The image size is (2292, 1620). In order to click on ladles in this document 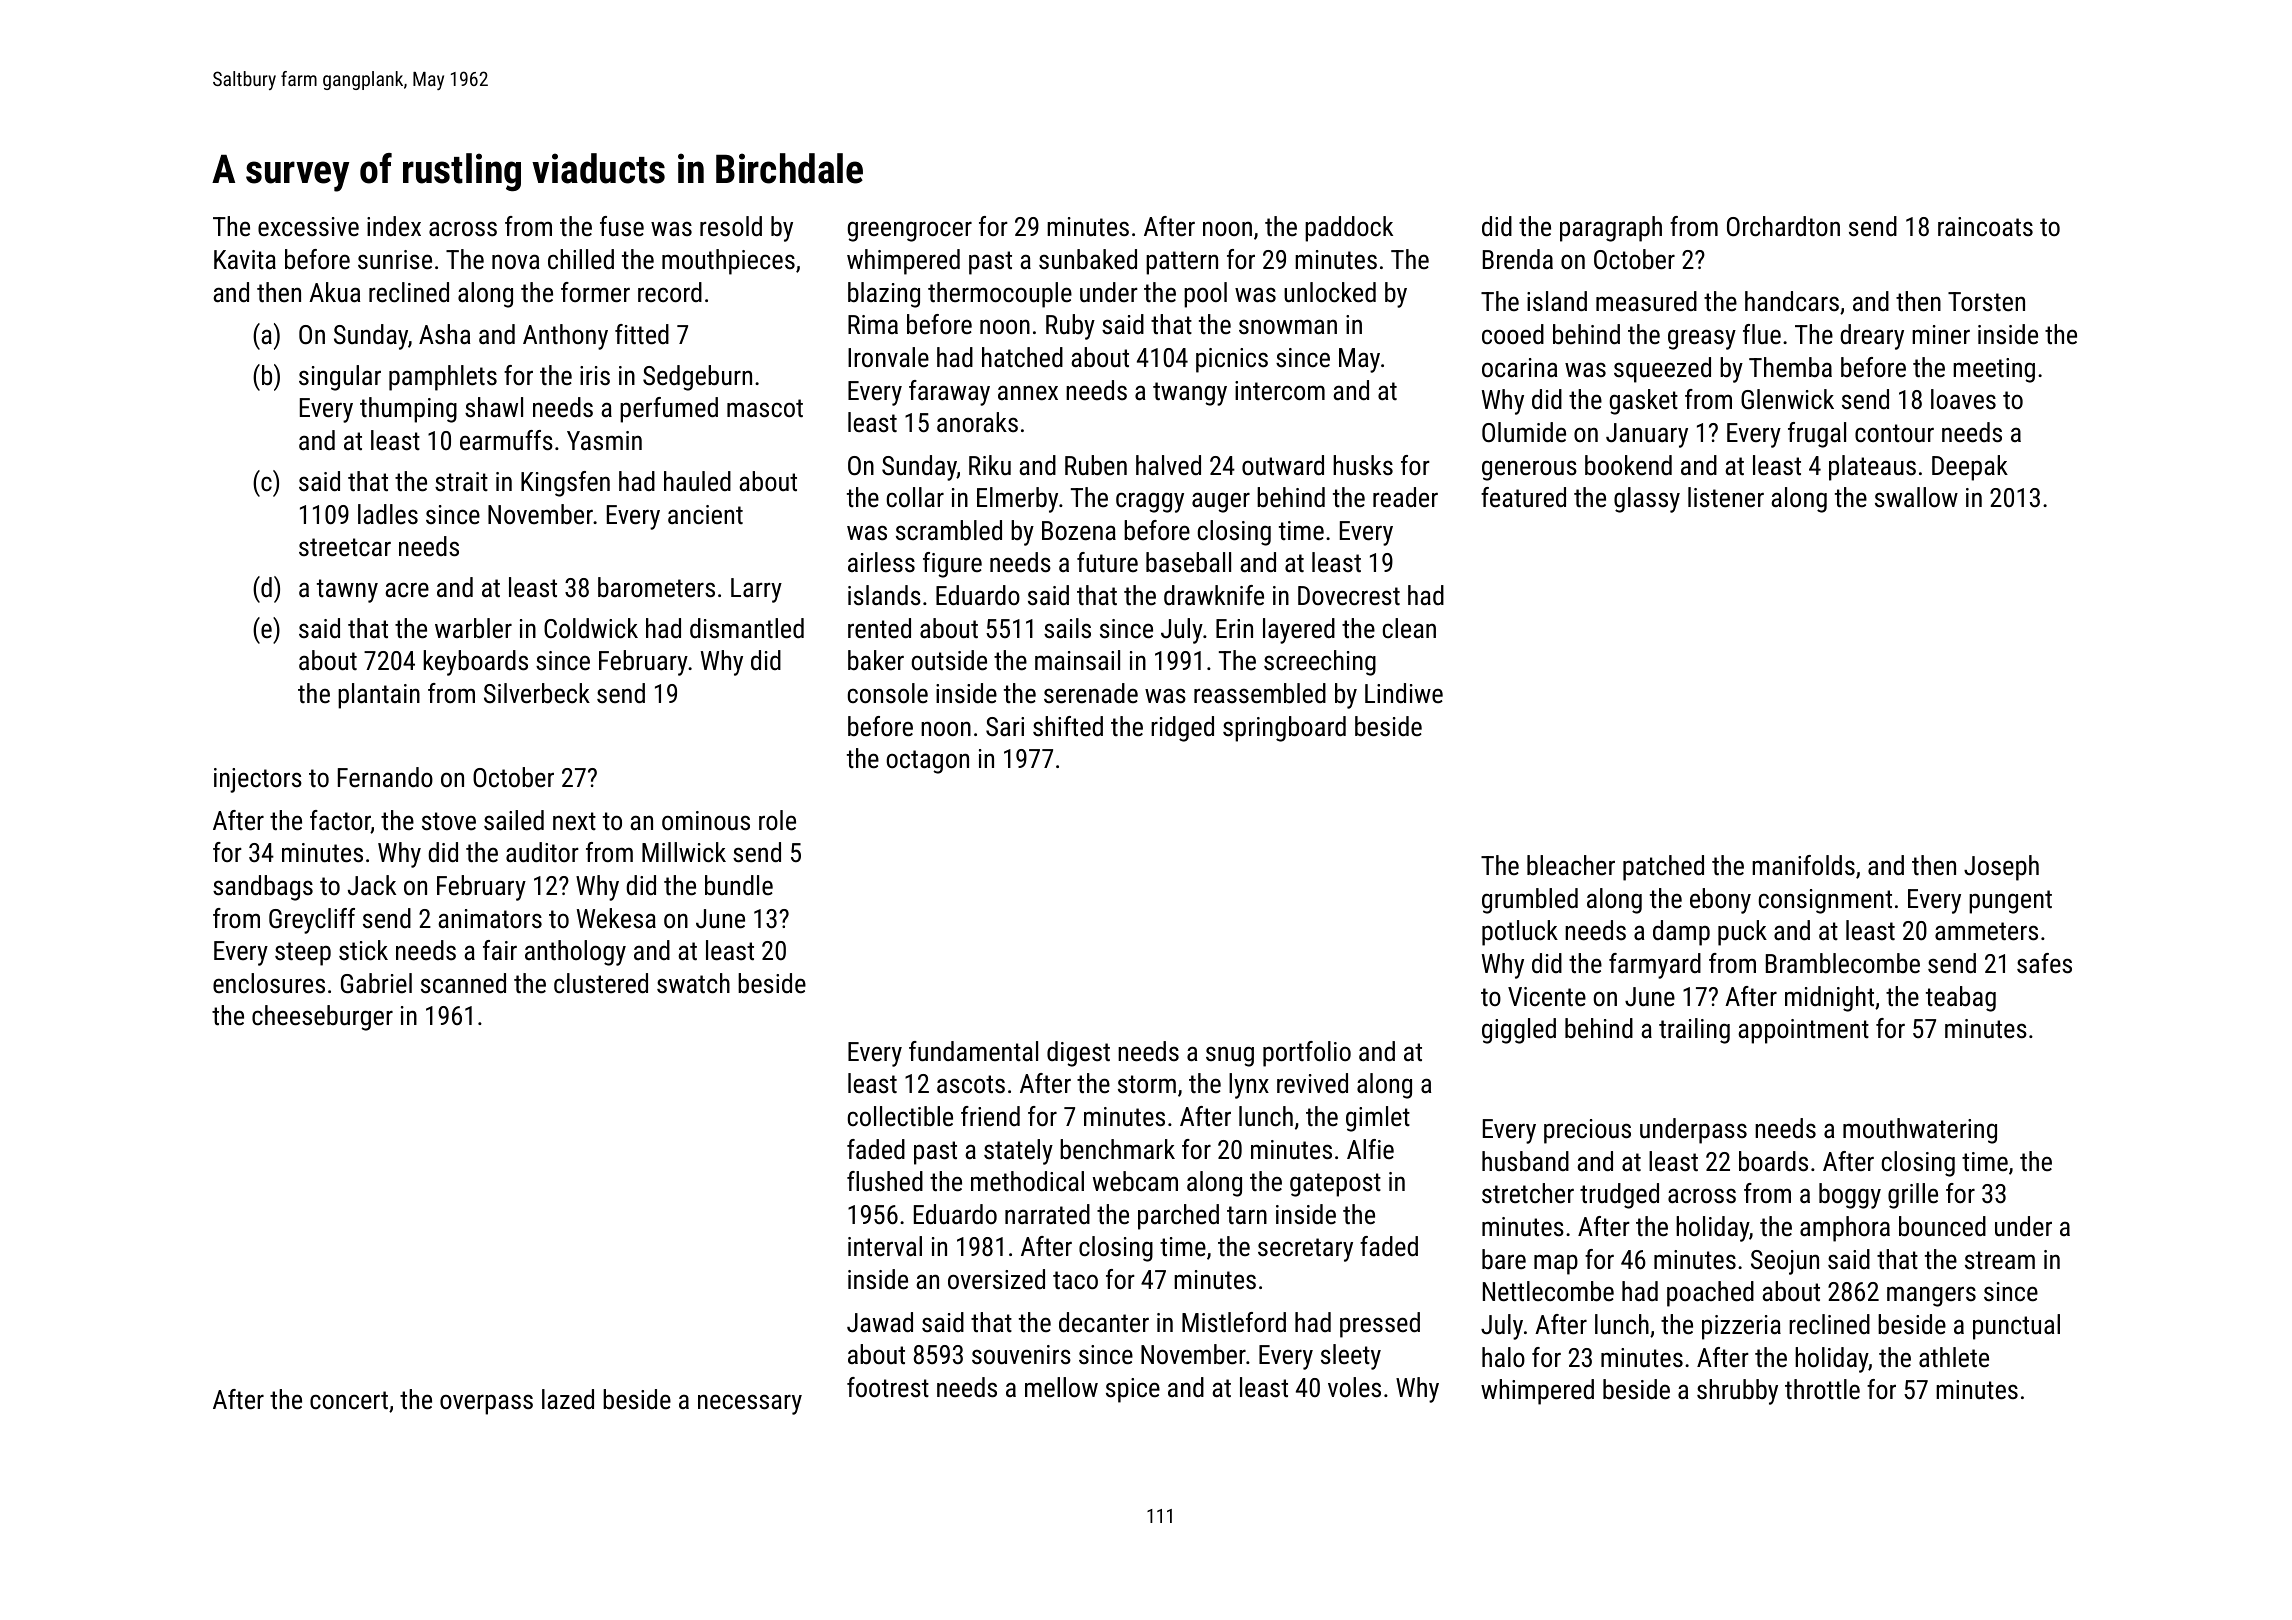, I will do `click(388, 514)`.
